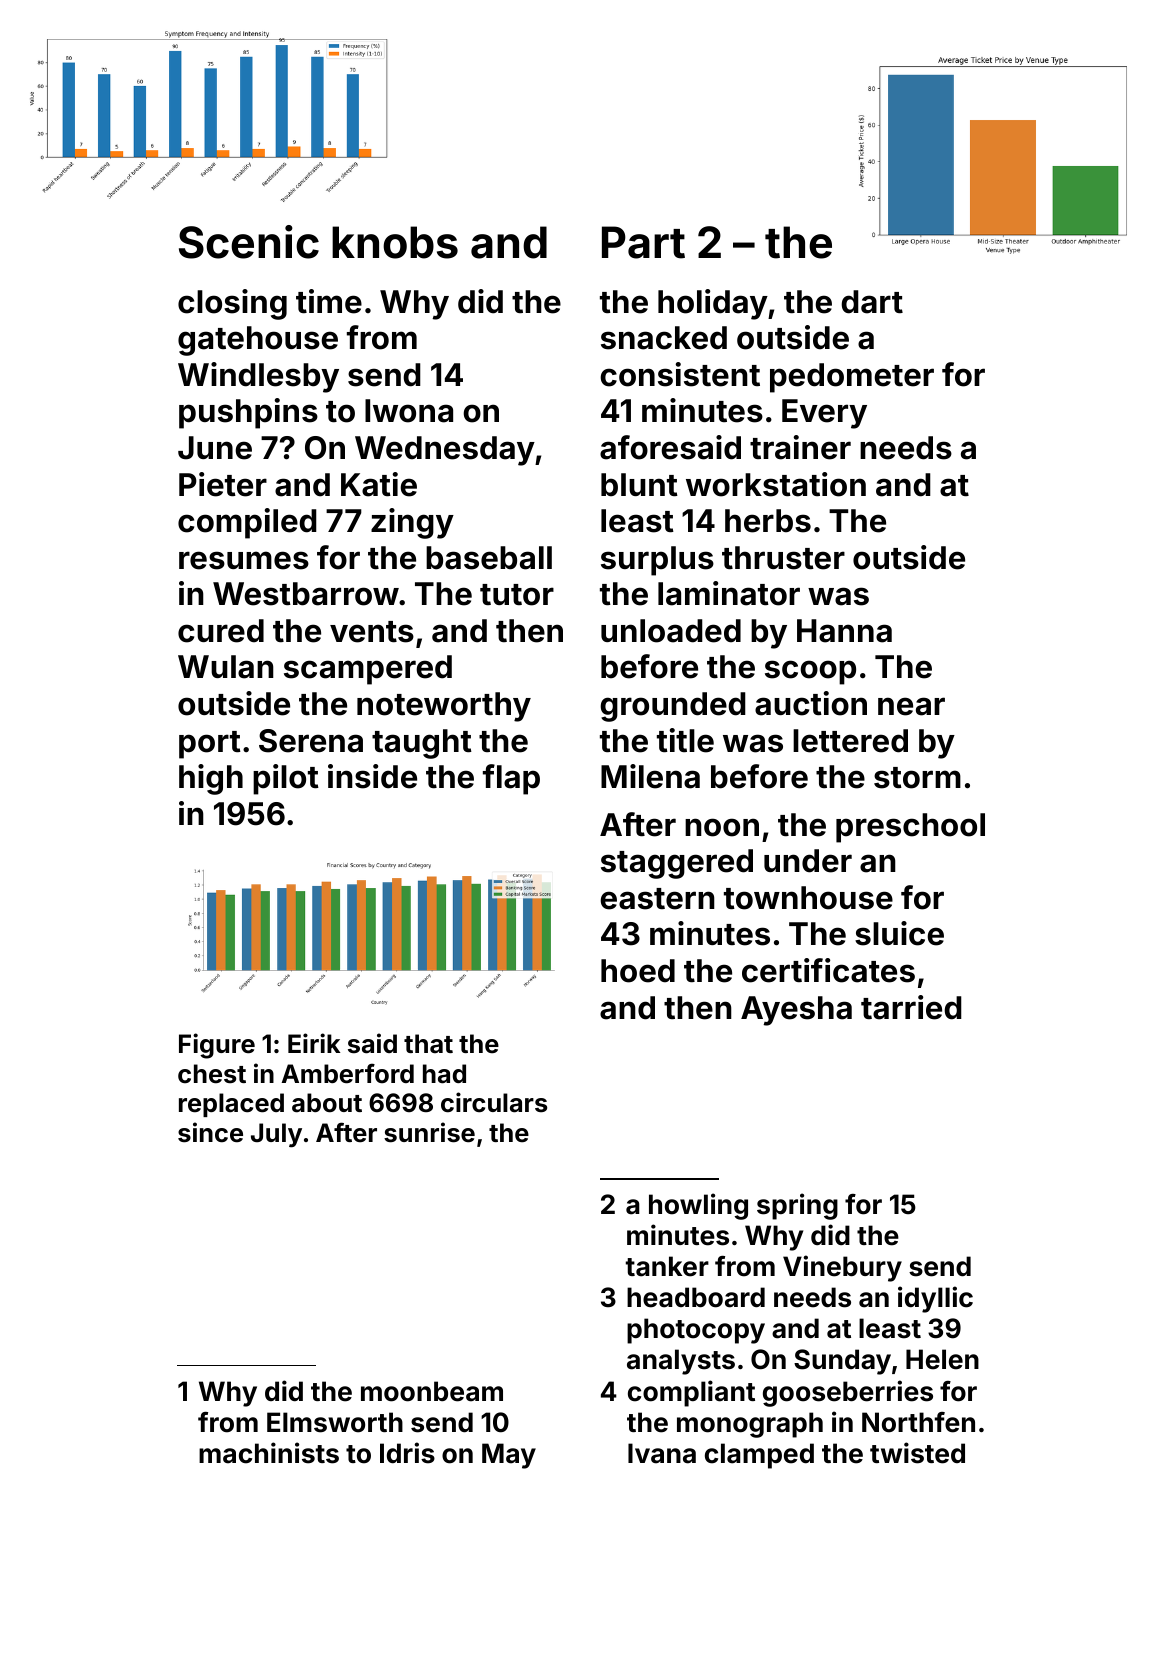 The image size is (1165, 1654). I want to click on pilot, so click(286, 779).
